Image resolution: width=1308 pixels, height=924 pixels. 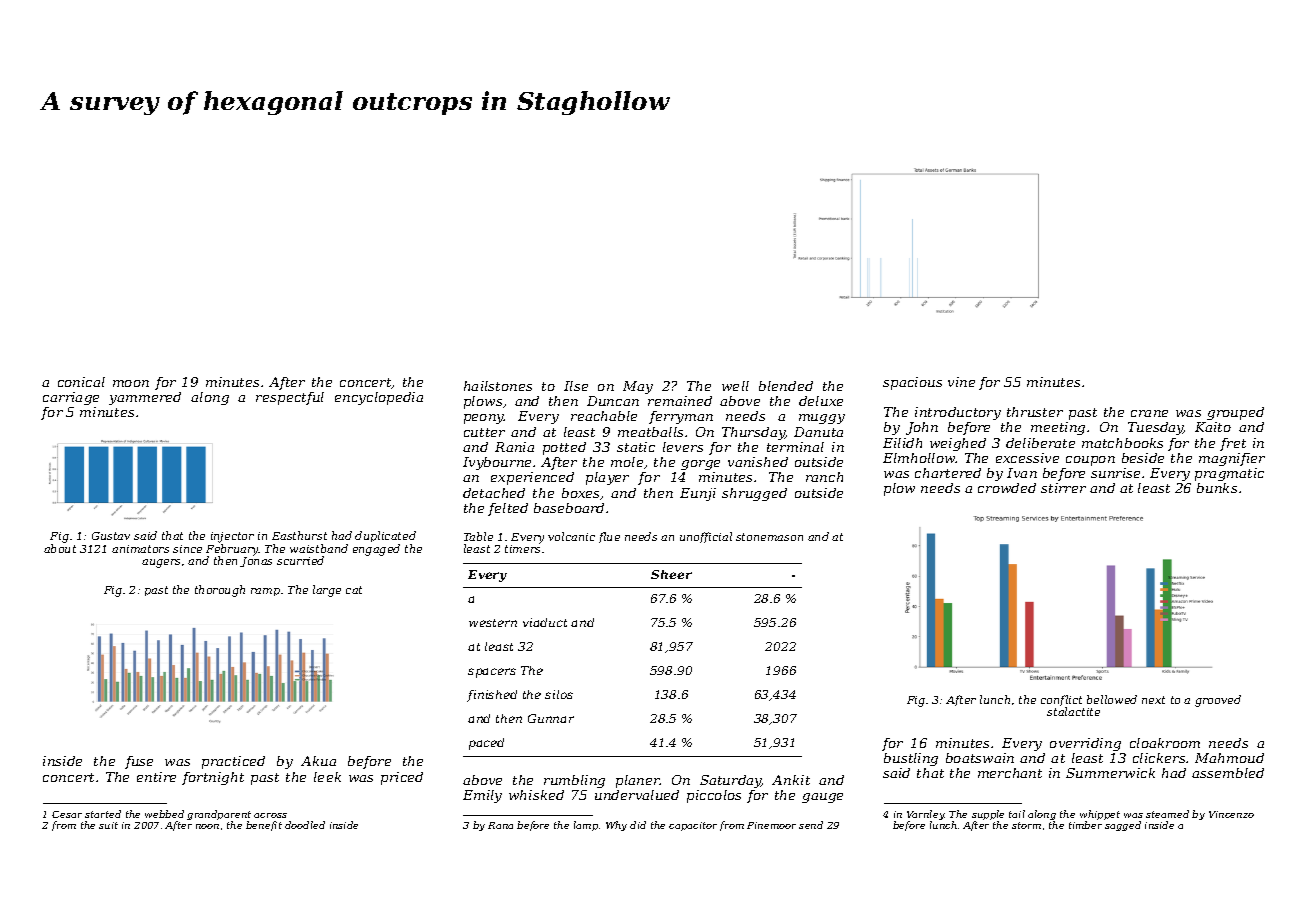 I want to click on assembled, so click(x=1228, y=773).
